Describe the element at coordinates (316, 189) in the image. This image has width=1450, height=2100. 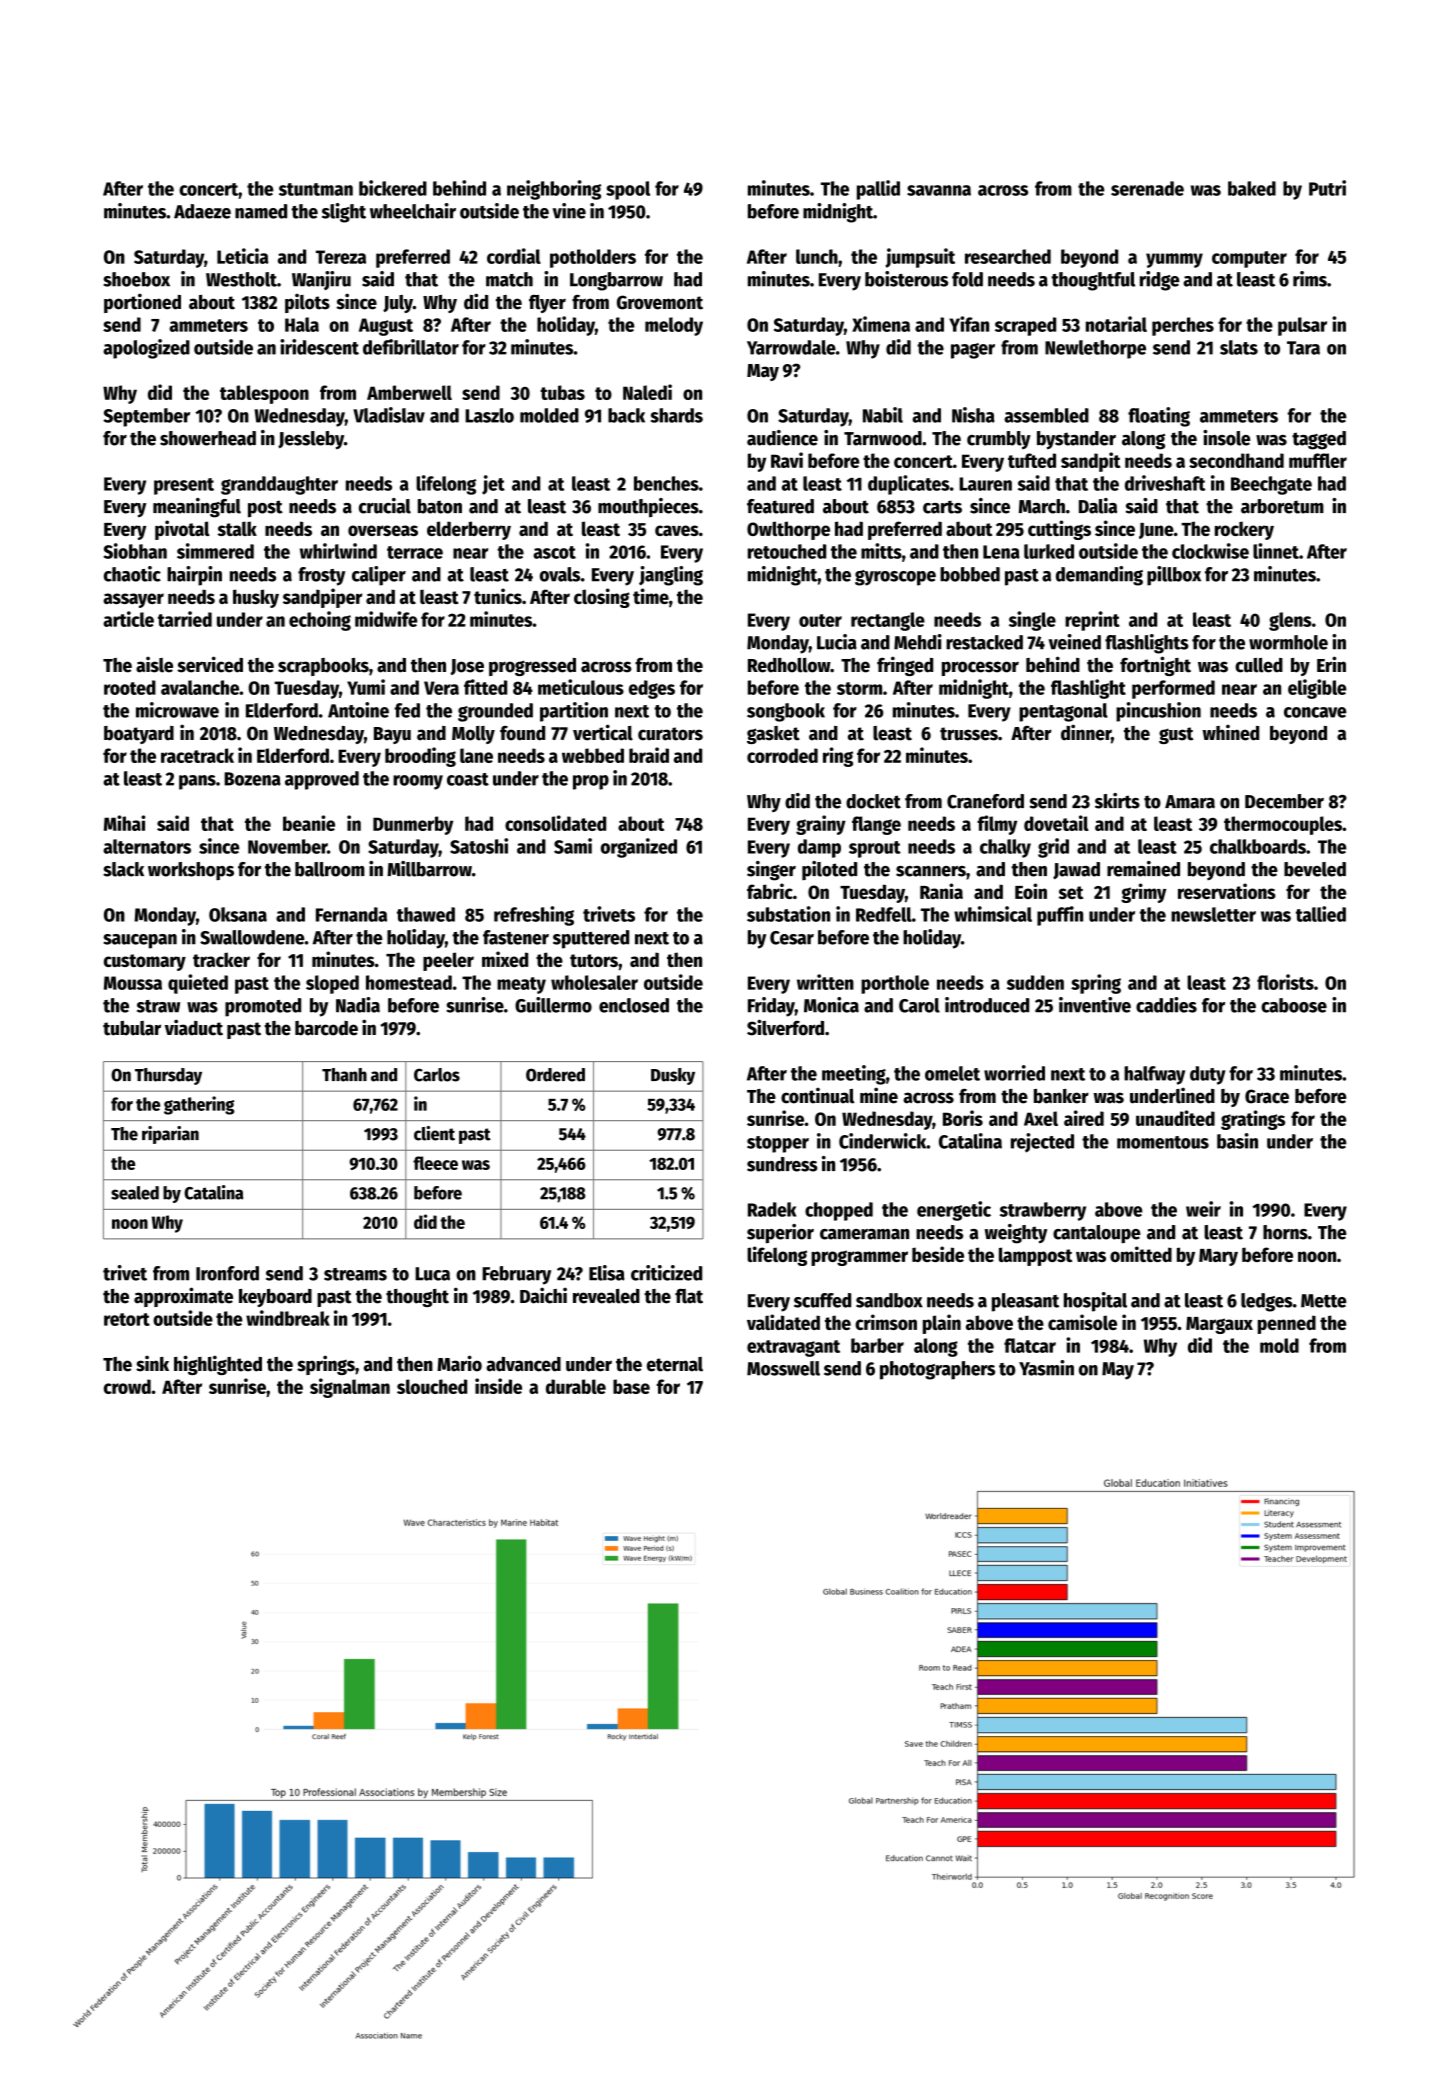
I see `stuntman` at that location.
